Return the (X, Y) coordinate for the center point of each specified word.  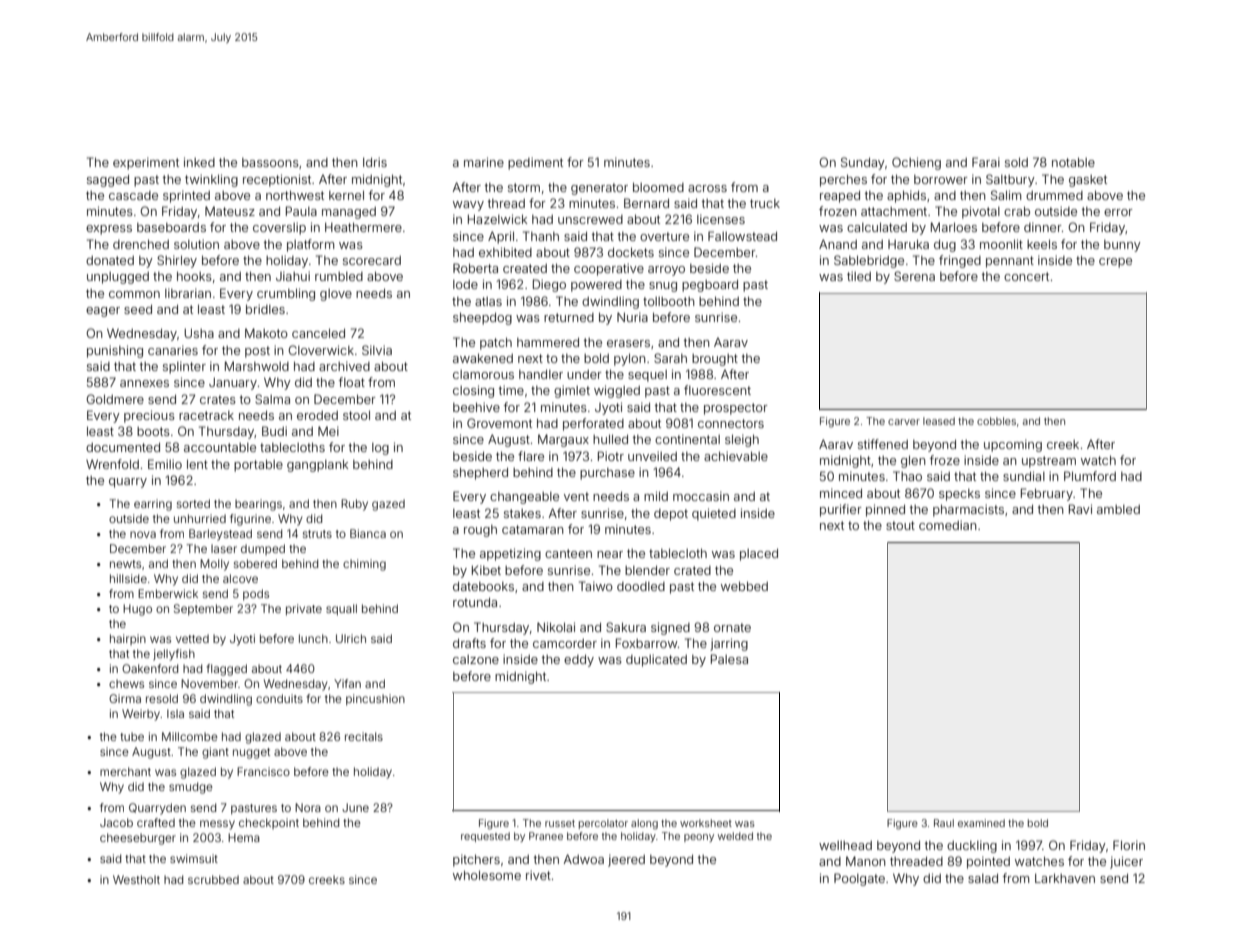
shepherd (480, 473)
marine (484, 162)
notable (1073, 162)
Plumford (1090, 476)
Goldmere (115, 399)
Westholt (136, 879)
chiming (364, 565)
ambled (1118, 509)
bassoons (270, 162)
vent (576, 496)
